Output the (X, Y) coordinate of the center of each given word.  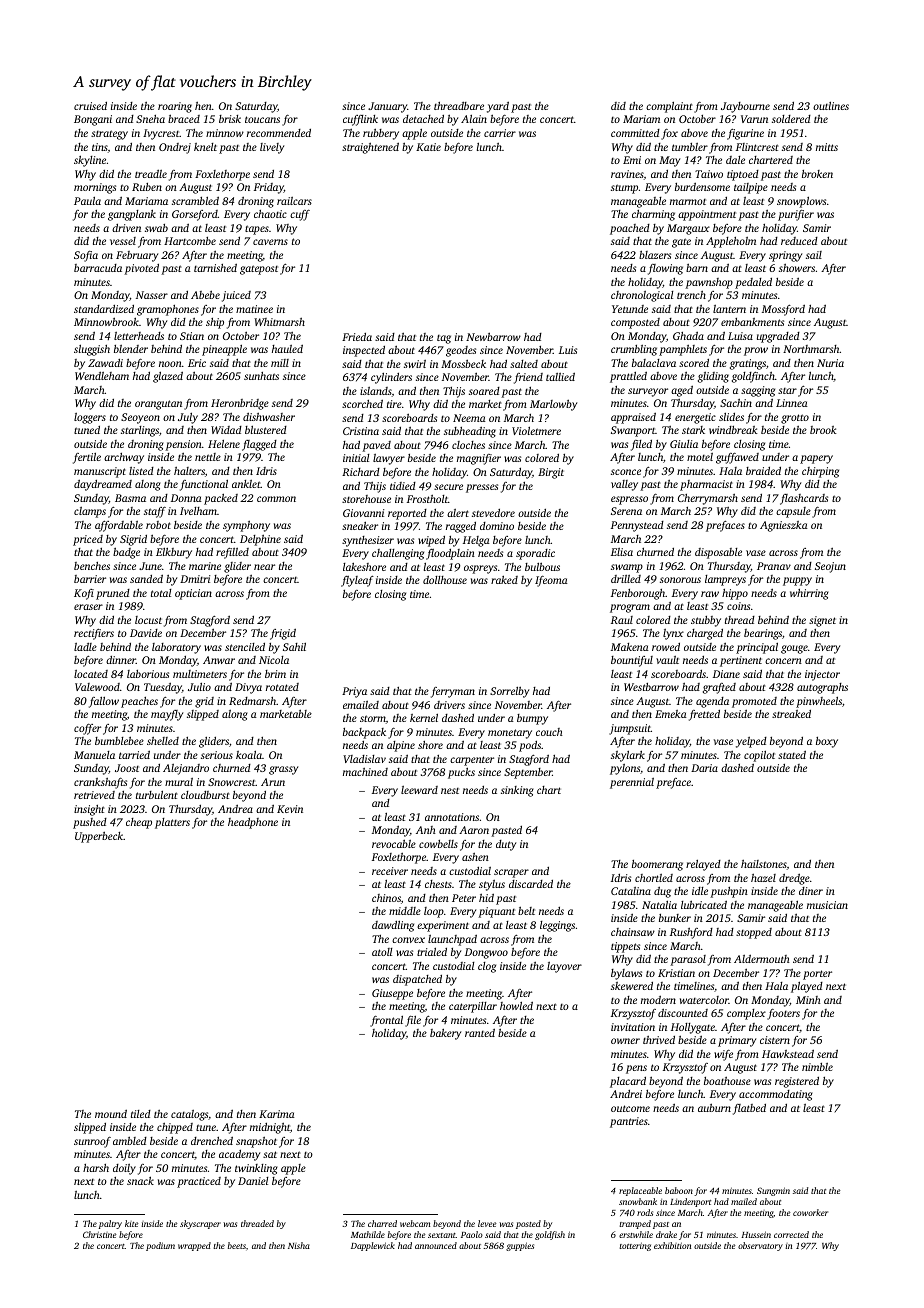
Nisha (299, 1245)
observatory (760, 1246)
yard (498, 107)
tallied (560, 376)
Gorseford (195, 215)
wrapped (194, 1246)
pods (530, 746)
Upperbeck (99, 837)
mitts (827, 147)
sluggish (92, 350)
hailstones (764, 865)
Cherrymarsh (708, 499)
